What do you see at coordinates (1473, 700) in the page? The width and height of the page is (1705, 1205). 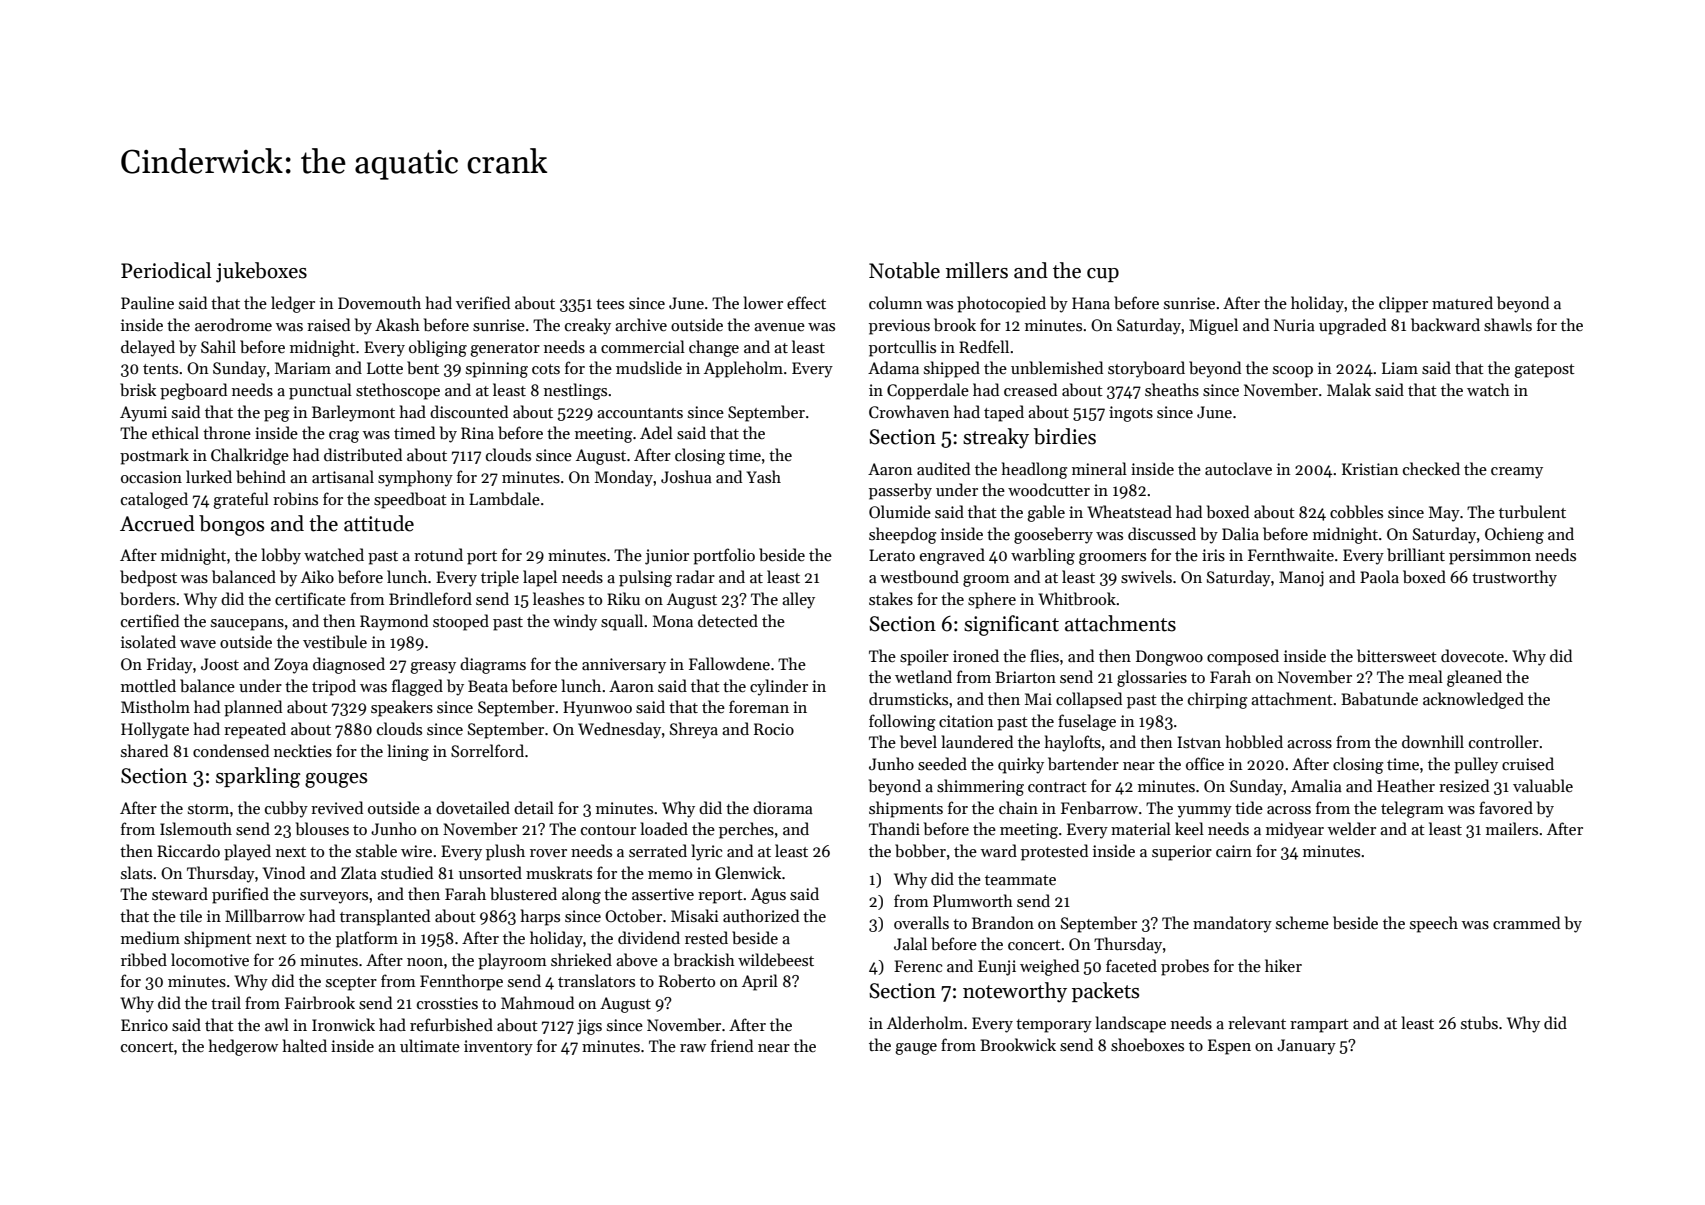 I see `acknowledged` at bounding box center [1473, 700].
